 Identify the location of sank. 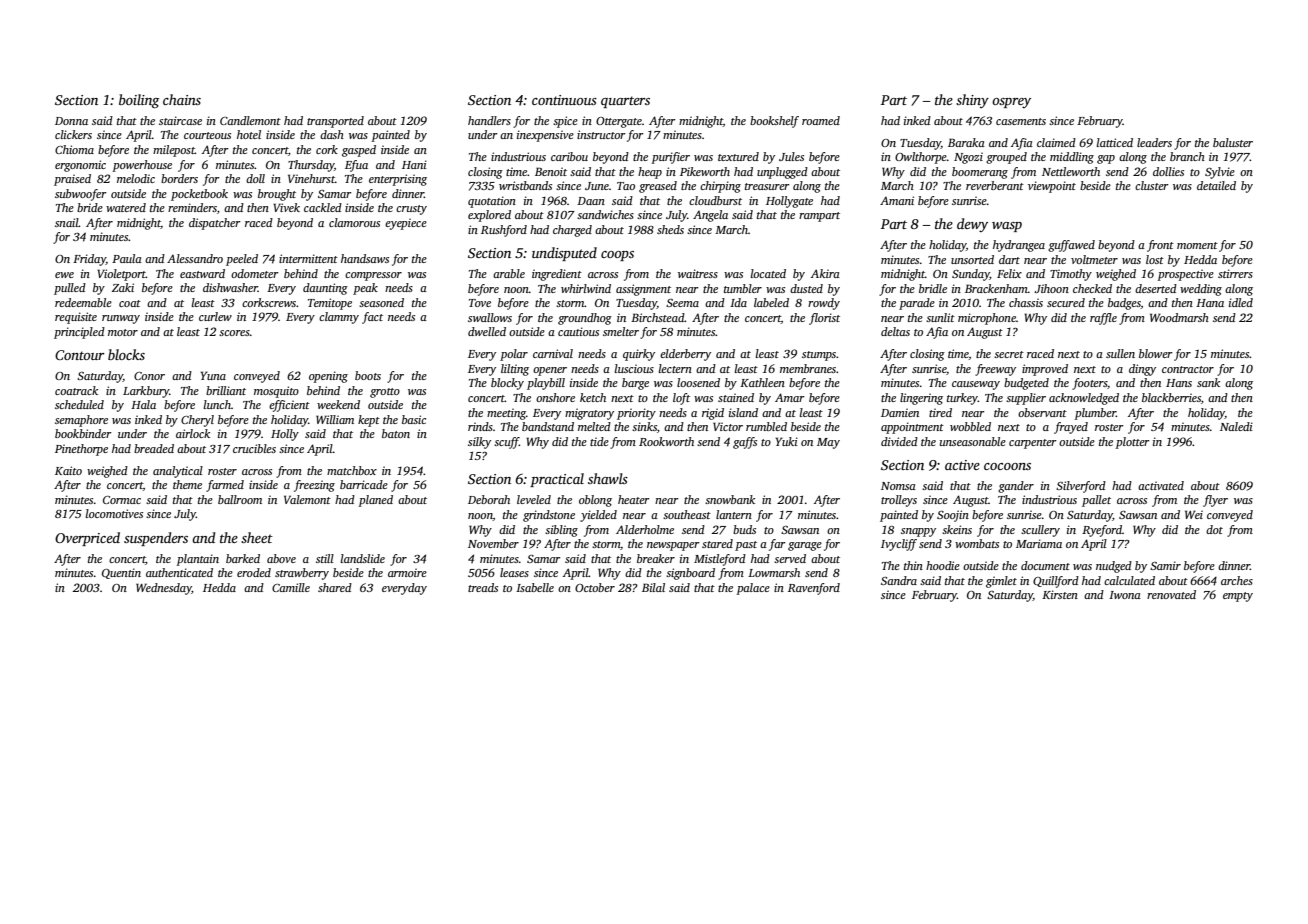
(1208, 382).
